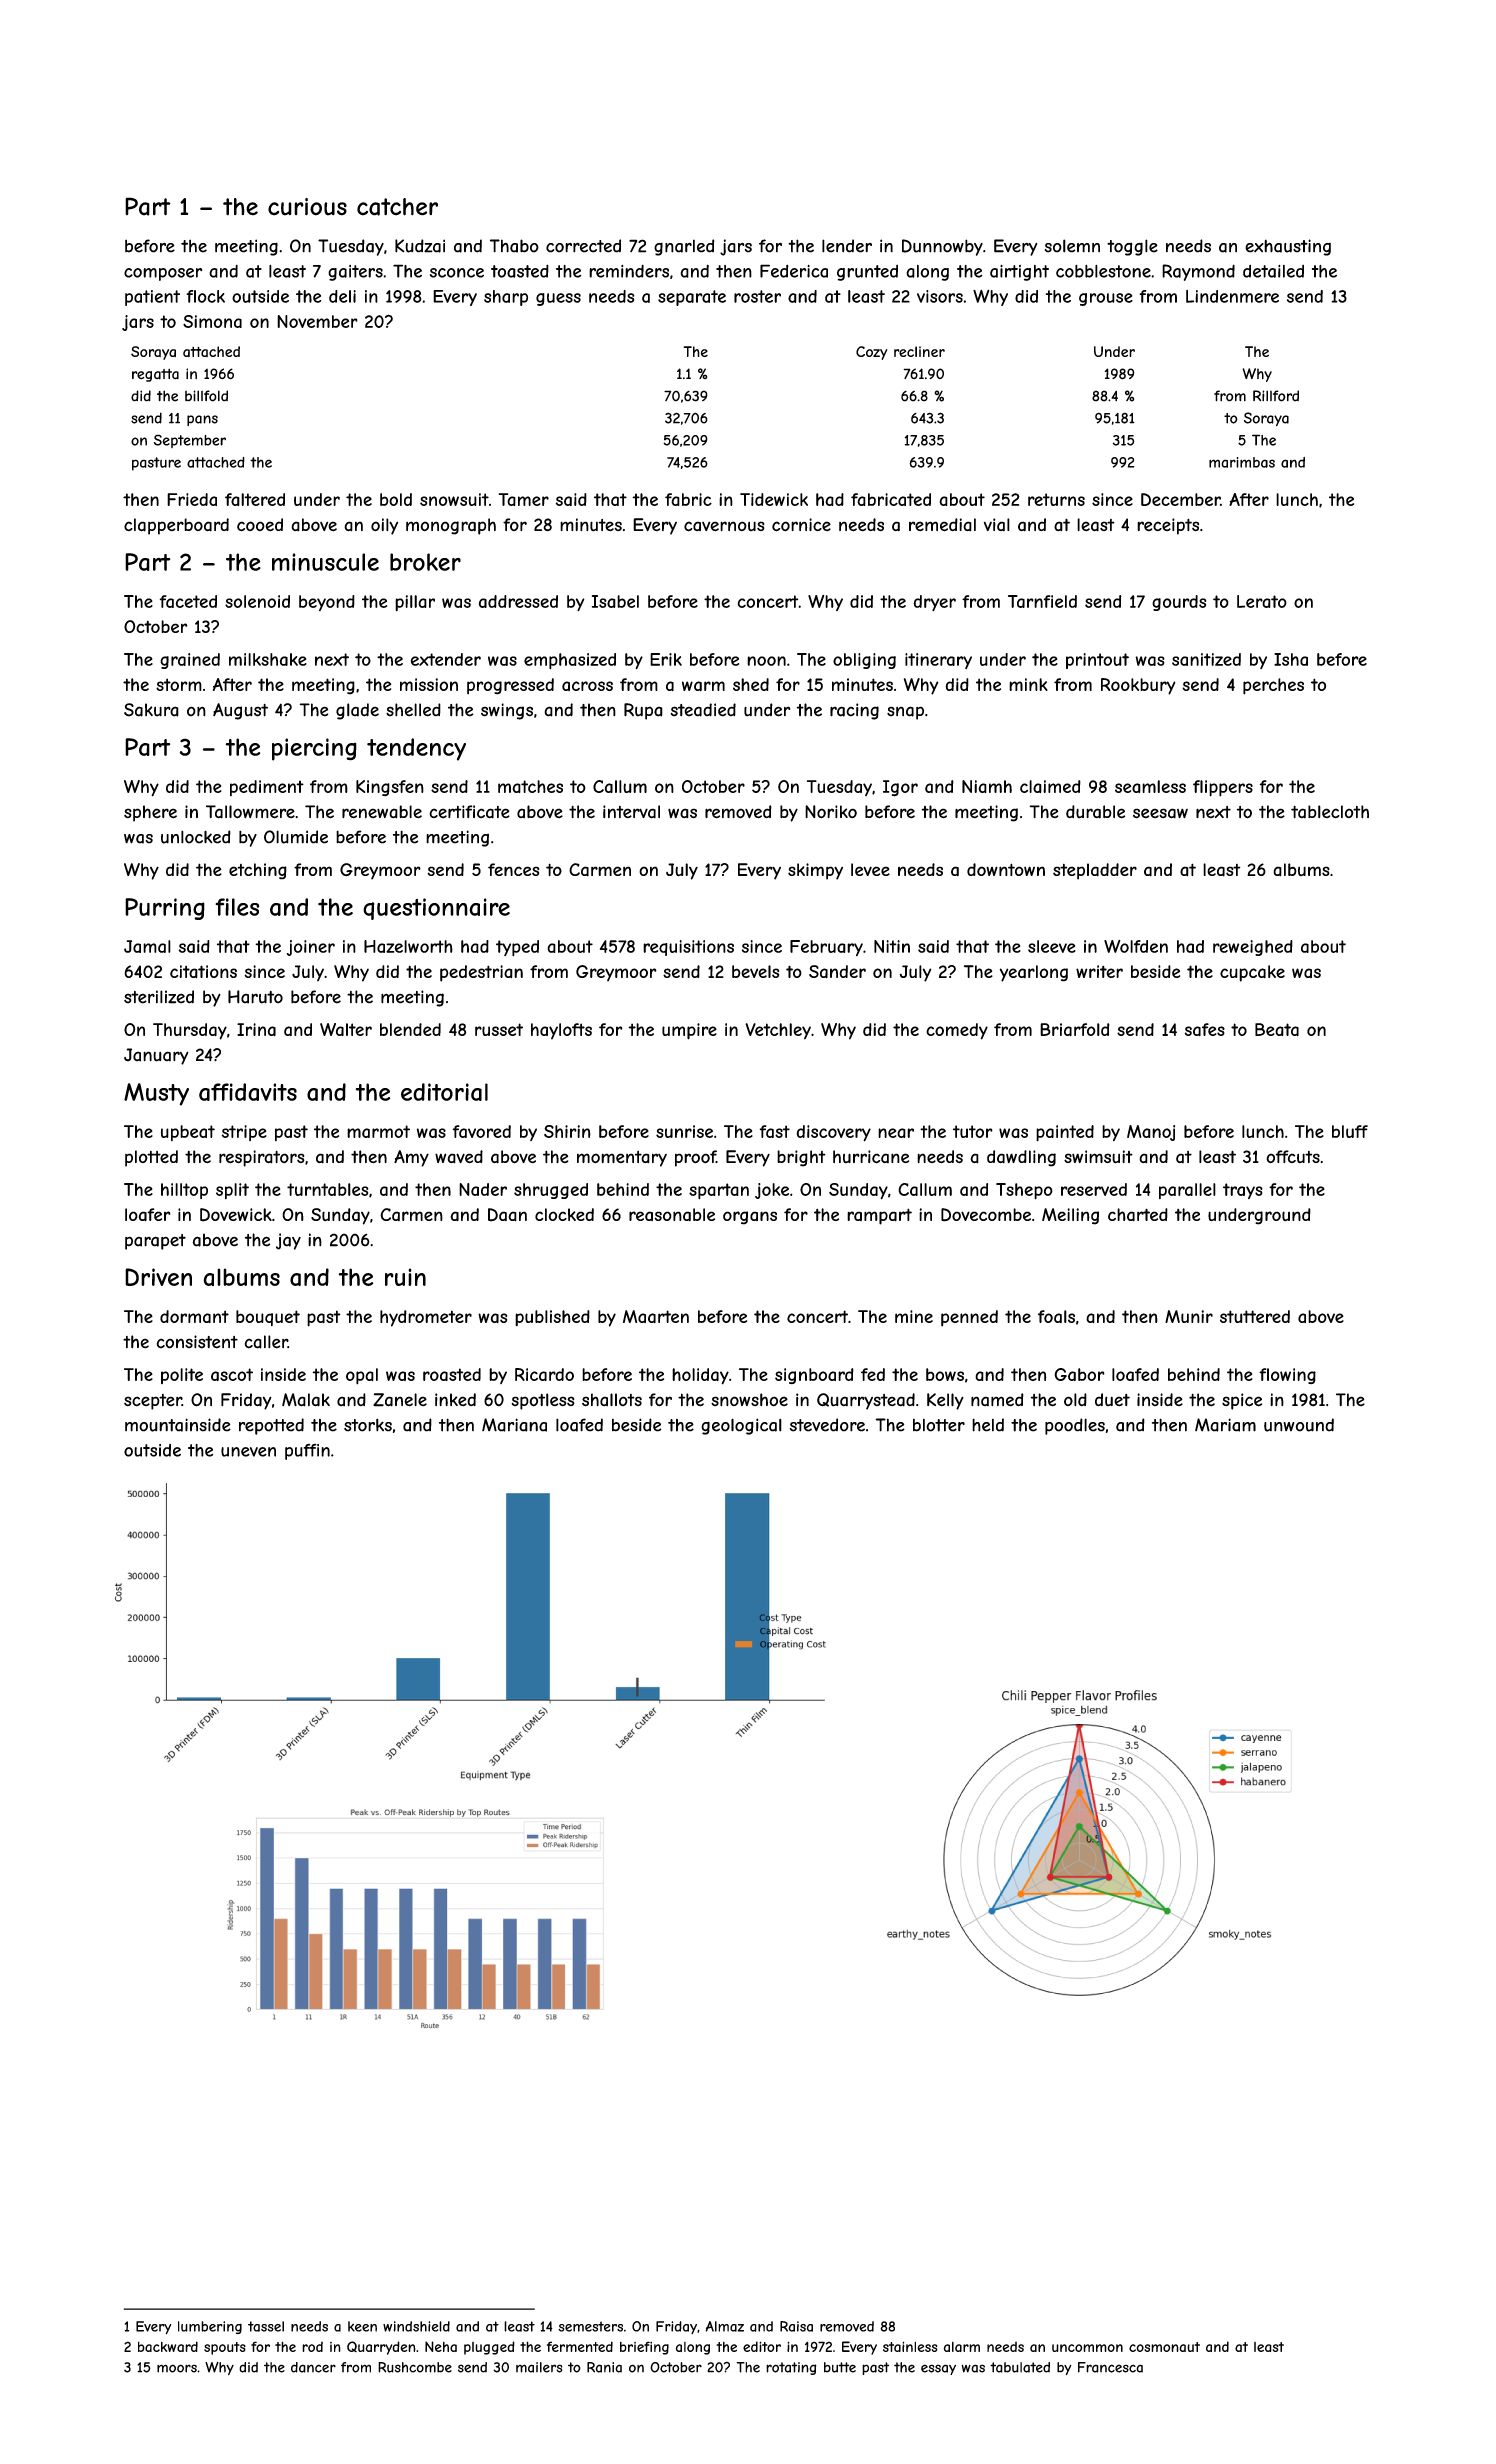  I want to click on questionnaire, so click(436, 909).
